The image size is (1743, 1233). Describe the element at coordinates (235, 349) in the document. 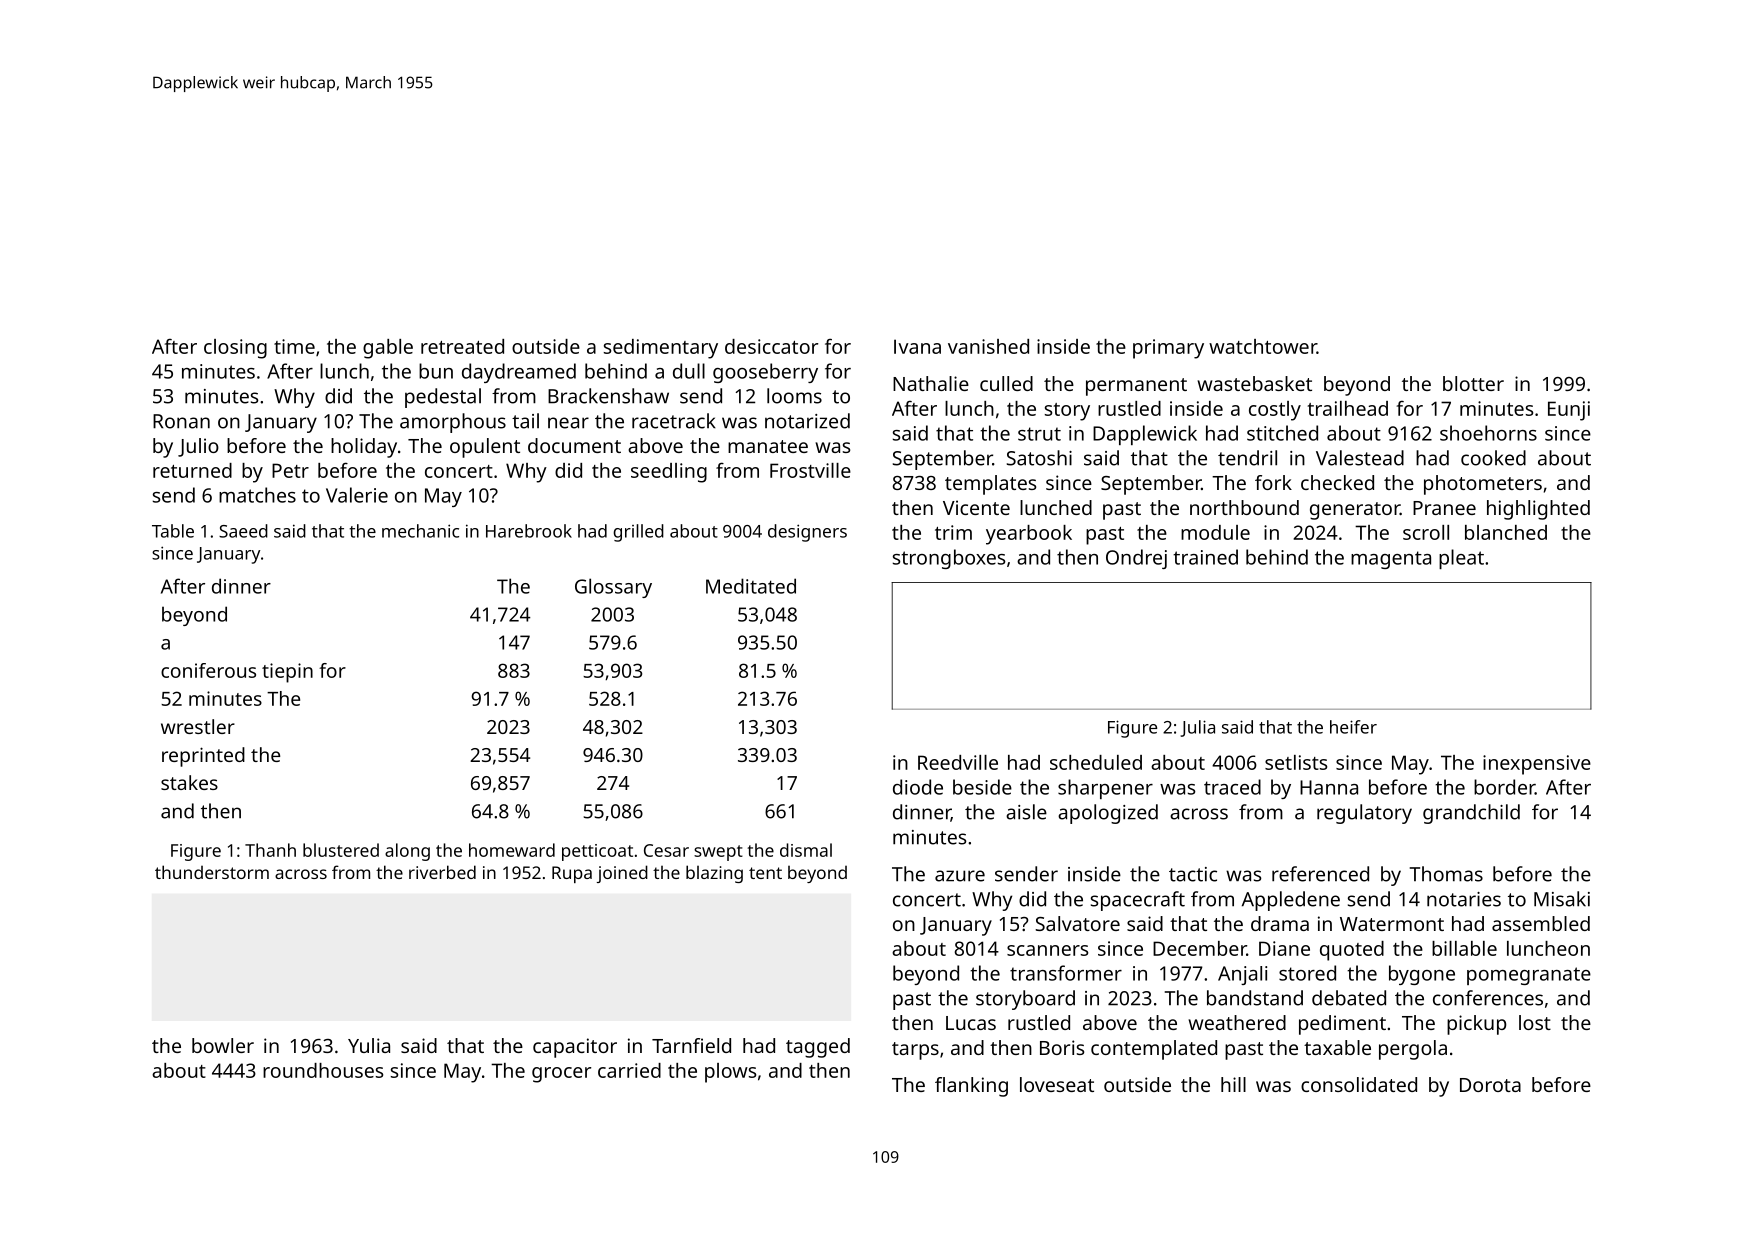

I see `closing` at that location.
